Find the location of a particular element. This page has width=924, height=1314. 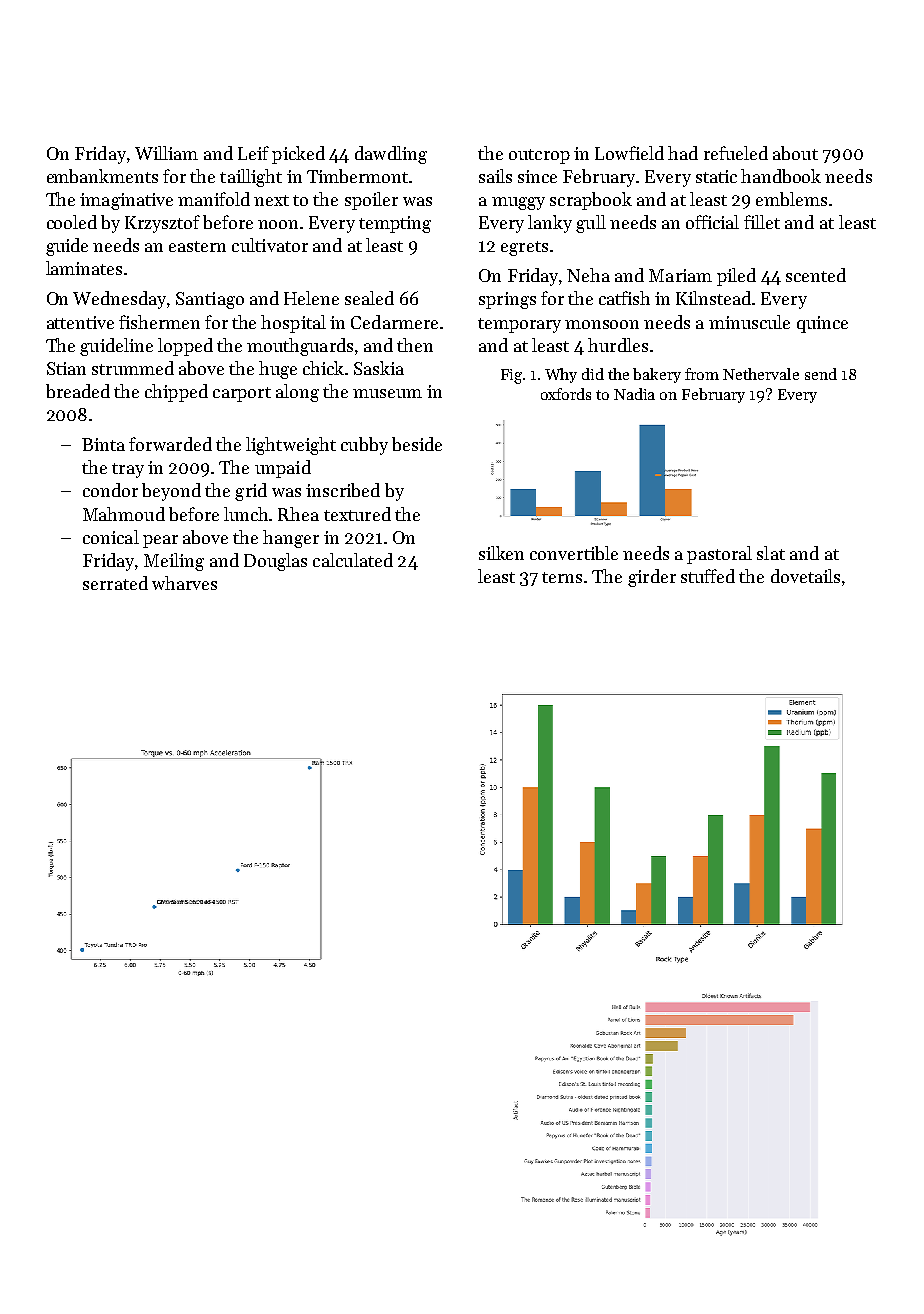

wharves is located at coordinates (184, 583).
